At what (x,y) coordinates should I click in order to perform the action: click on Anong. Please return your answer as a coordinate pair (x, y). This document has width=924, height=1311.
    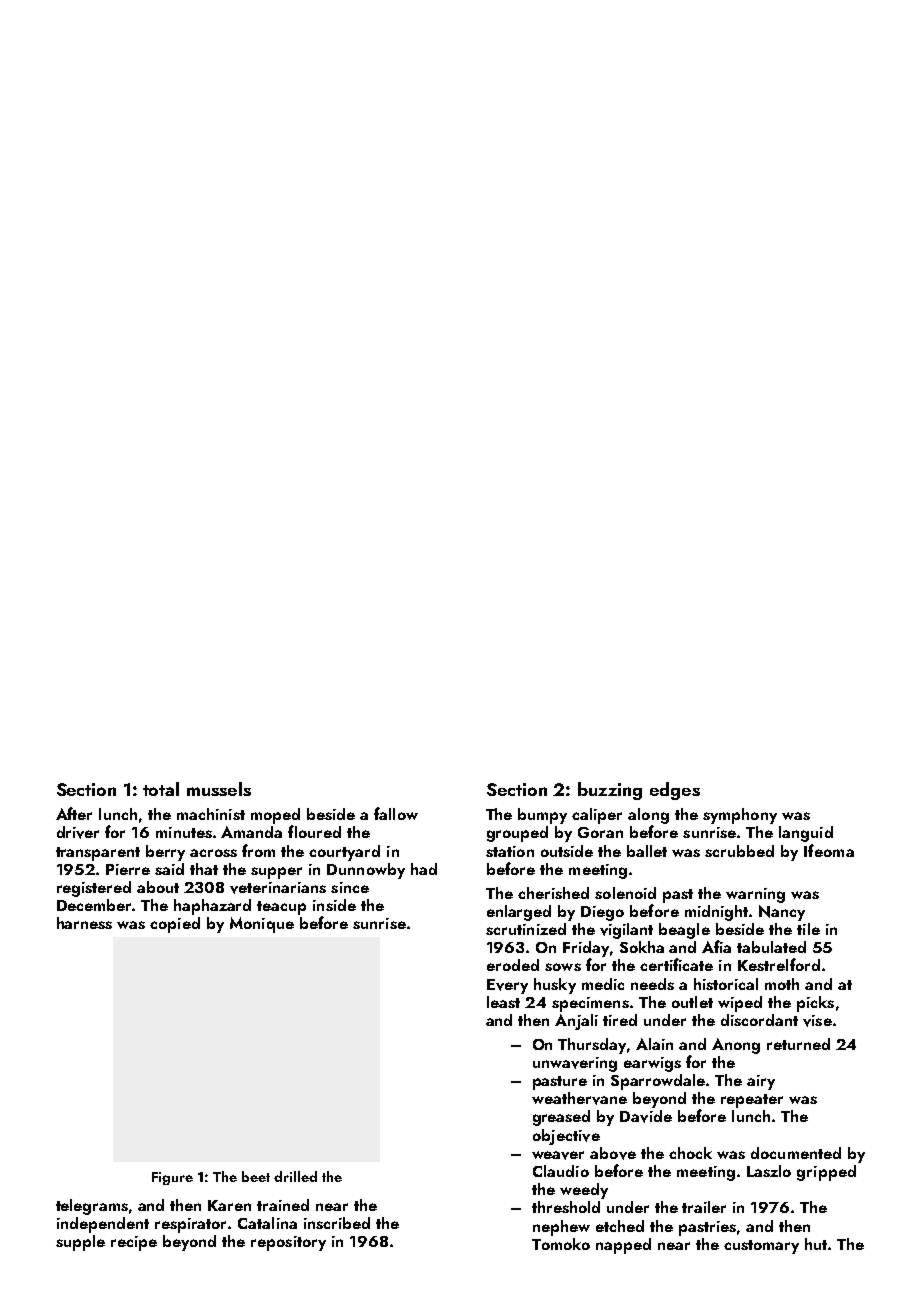
    Looking at the image, I should click on (736, 1046).
